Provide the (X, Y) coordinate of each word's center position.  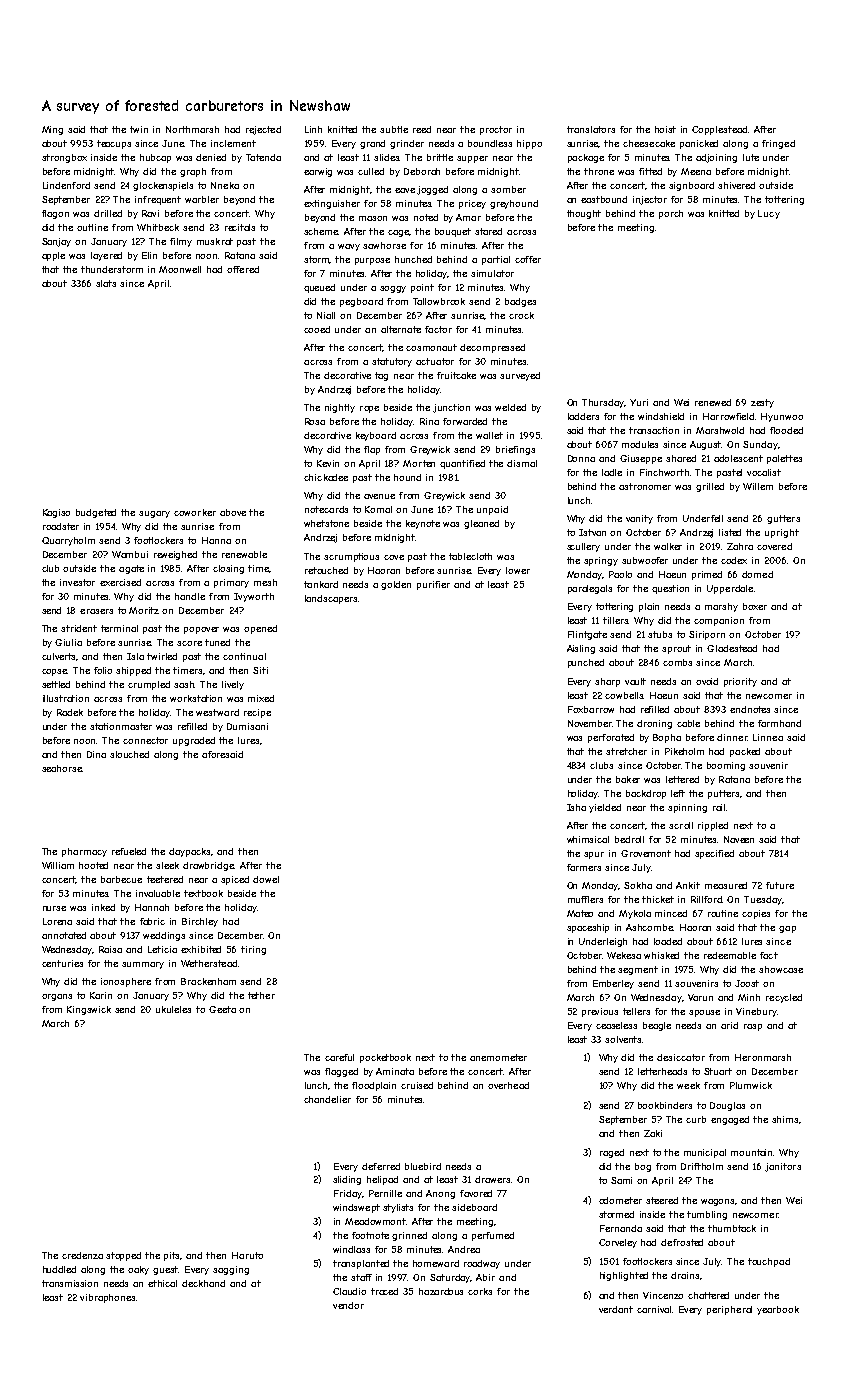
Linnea (768, 737)
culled (371, 171)
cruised (417, 1085)
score (189, 643)
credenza (82, 1255)
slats (106, 283)
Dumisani (247, 726)
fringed (778, 144)
